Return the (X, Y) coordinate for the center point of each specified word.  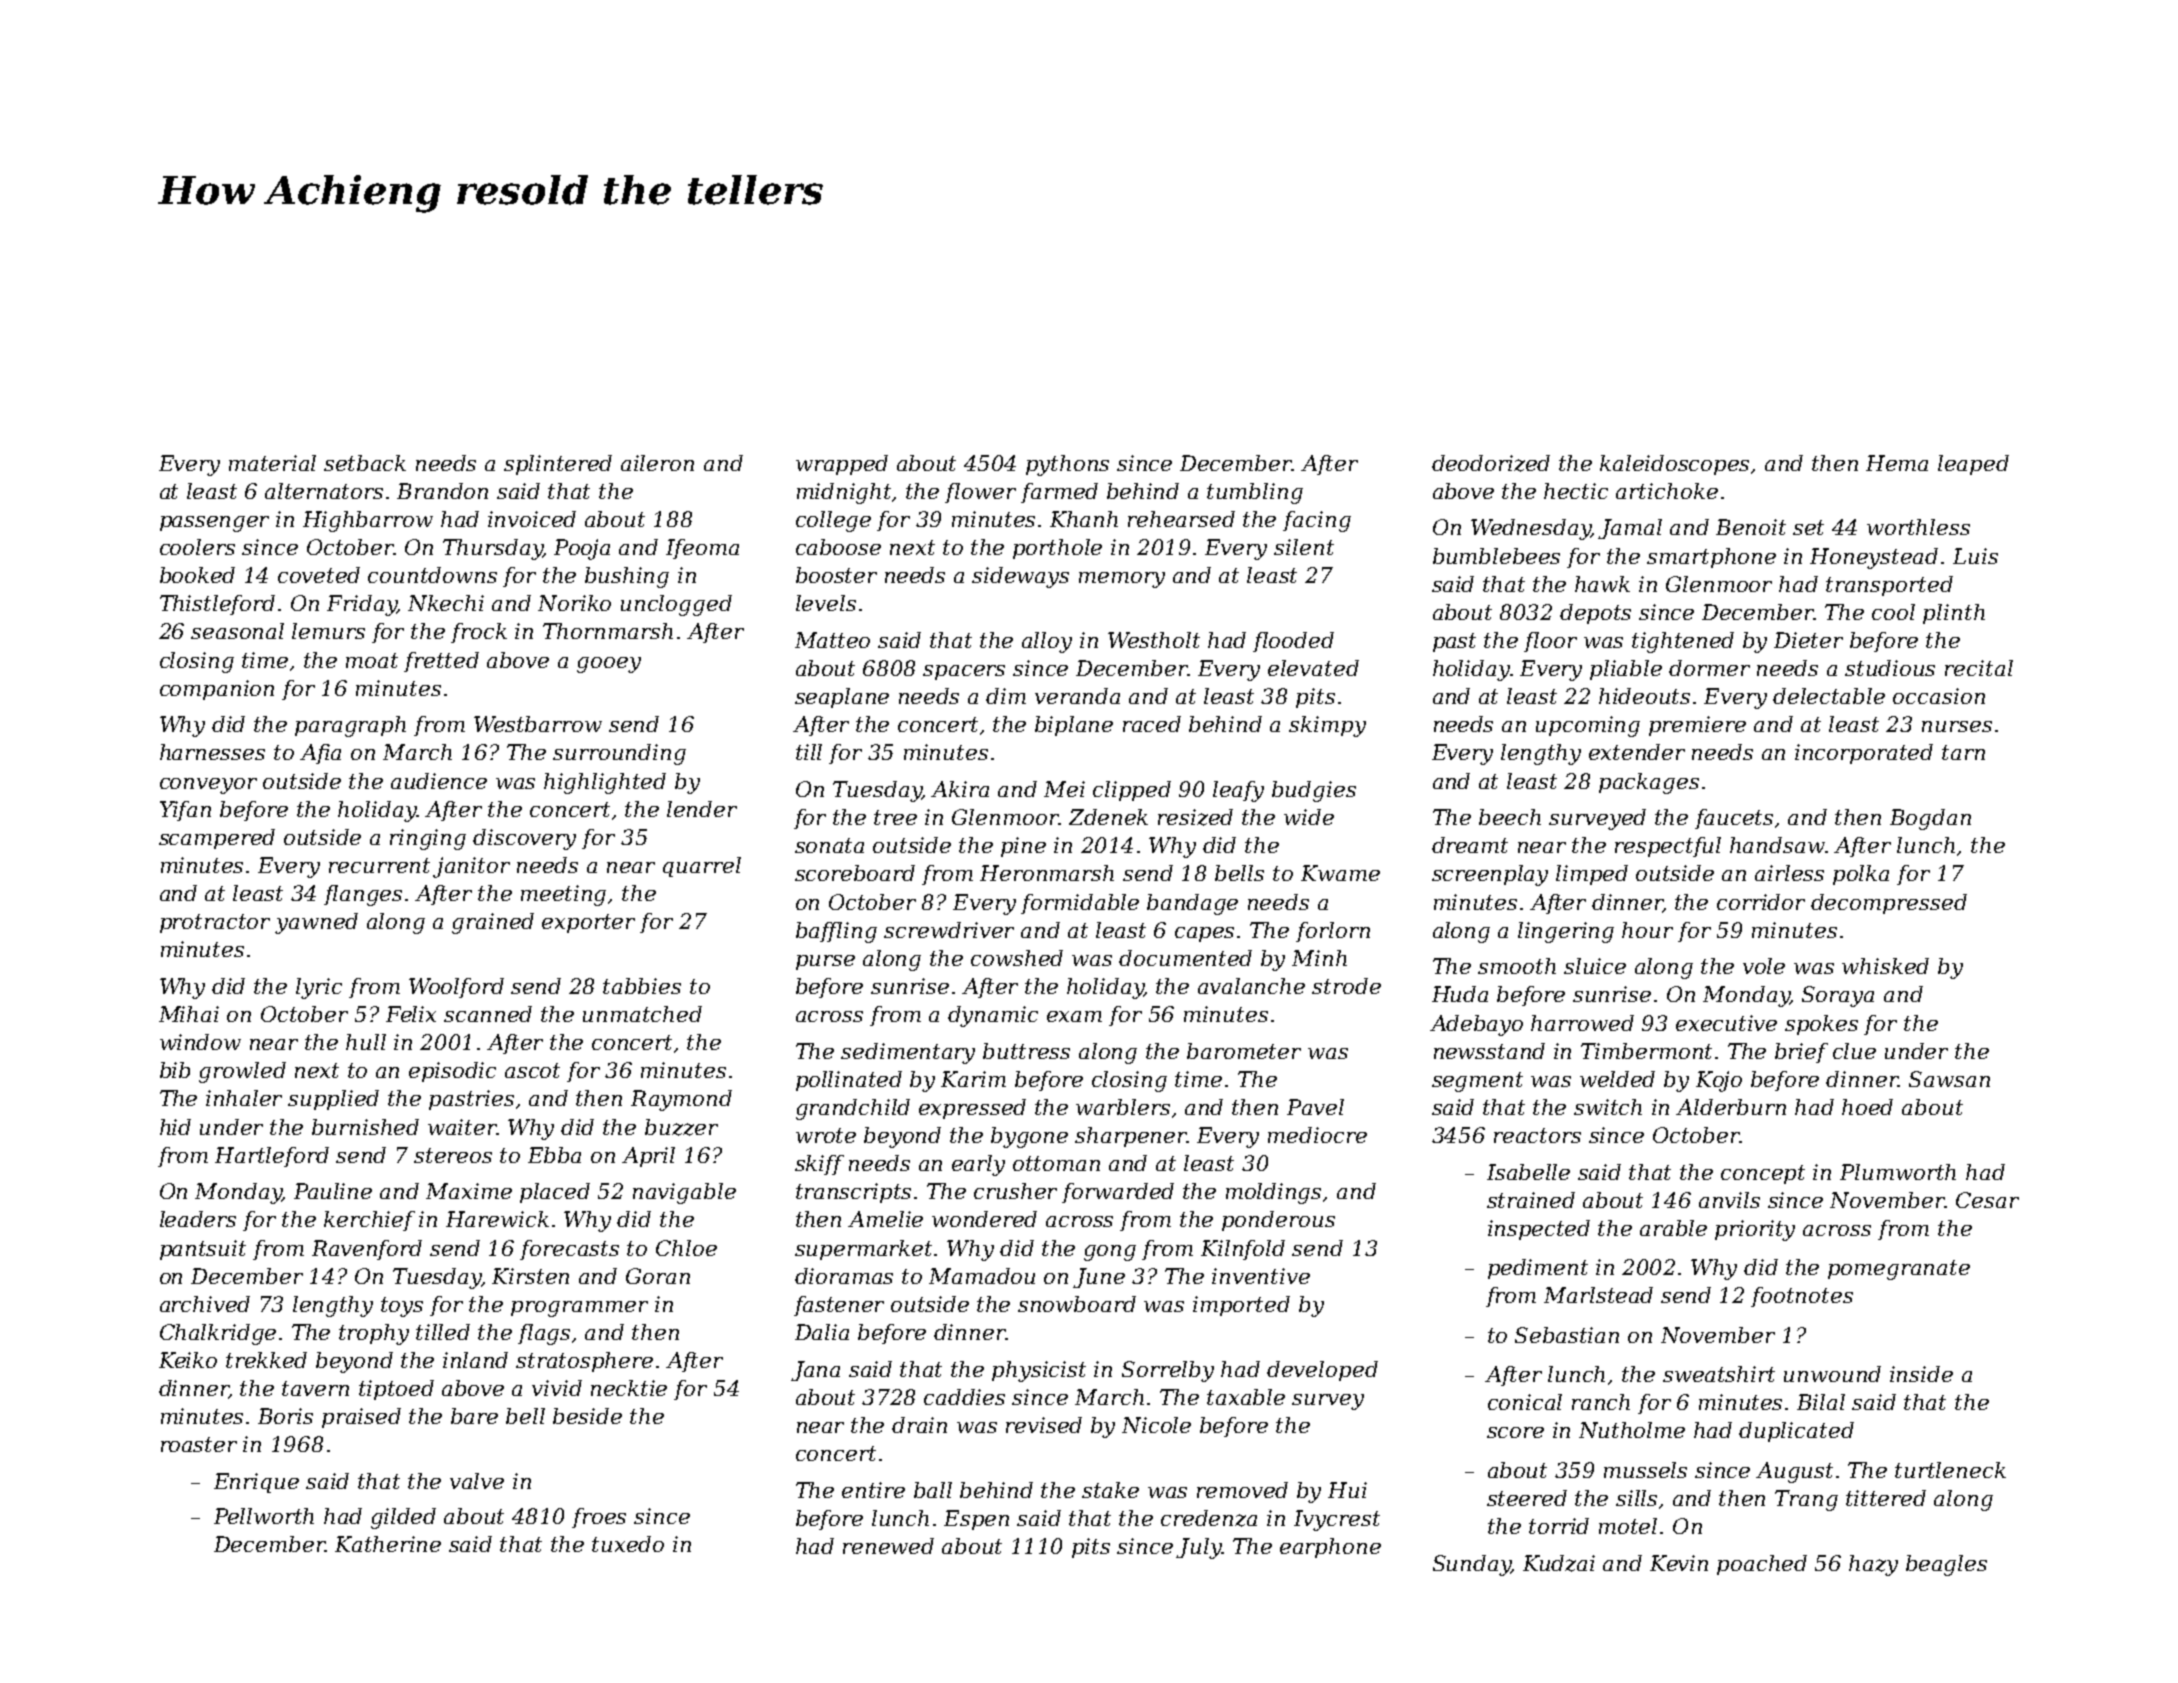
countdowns (432, 575)
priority (1755, 1230)
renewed (888, 1546)
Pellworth (264, 1516)
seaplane (842, 698)
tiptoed (396, 1390)
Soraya (1838, 996)
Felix (411, 1014)
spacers (964, 672)
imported (1241, 1306)
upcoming (1588, 726)
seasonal (237, 631)
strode (1346, 986)
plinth (1954, 614)
